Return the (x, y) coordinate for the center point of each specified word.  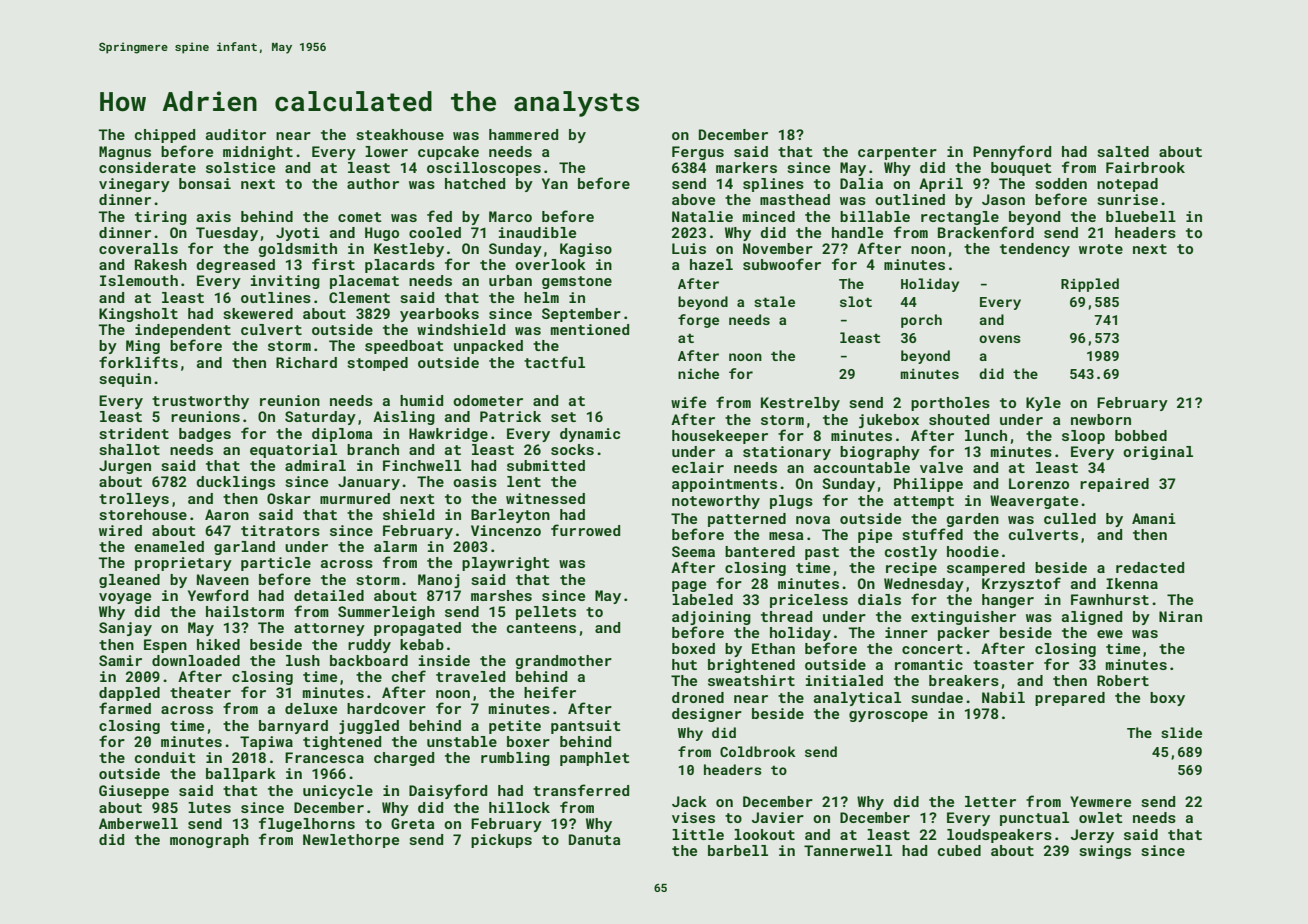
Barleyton (510, 516)
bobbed (1141, 435)
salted (1123, 151)
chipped (165, 136)
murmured (355, 498)
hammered (523, 134)
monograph (209, 841)
